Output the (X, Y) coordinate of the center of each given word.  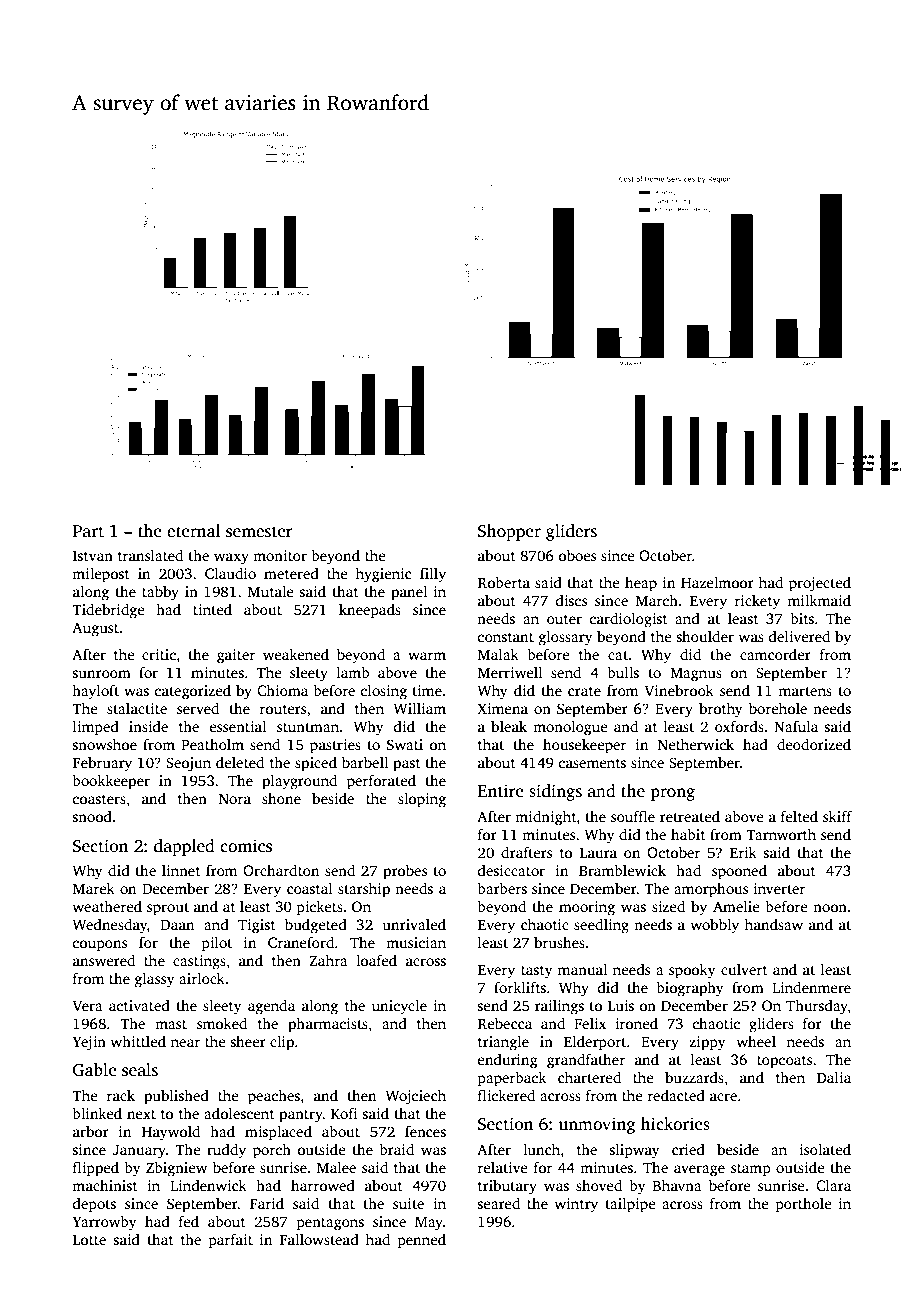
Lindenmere (811, 987)
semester (259, 532)
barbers (502, 888)
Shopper (509, 532)
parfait (230, 1241)
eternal (194, 531)
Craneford (301, 942)
